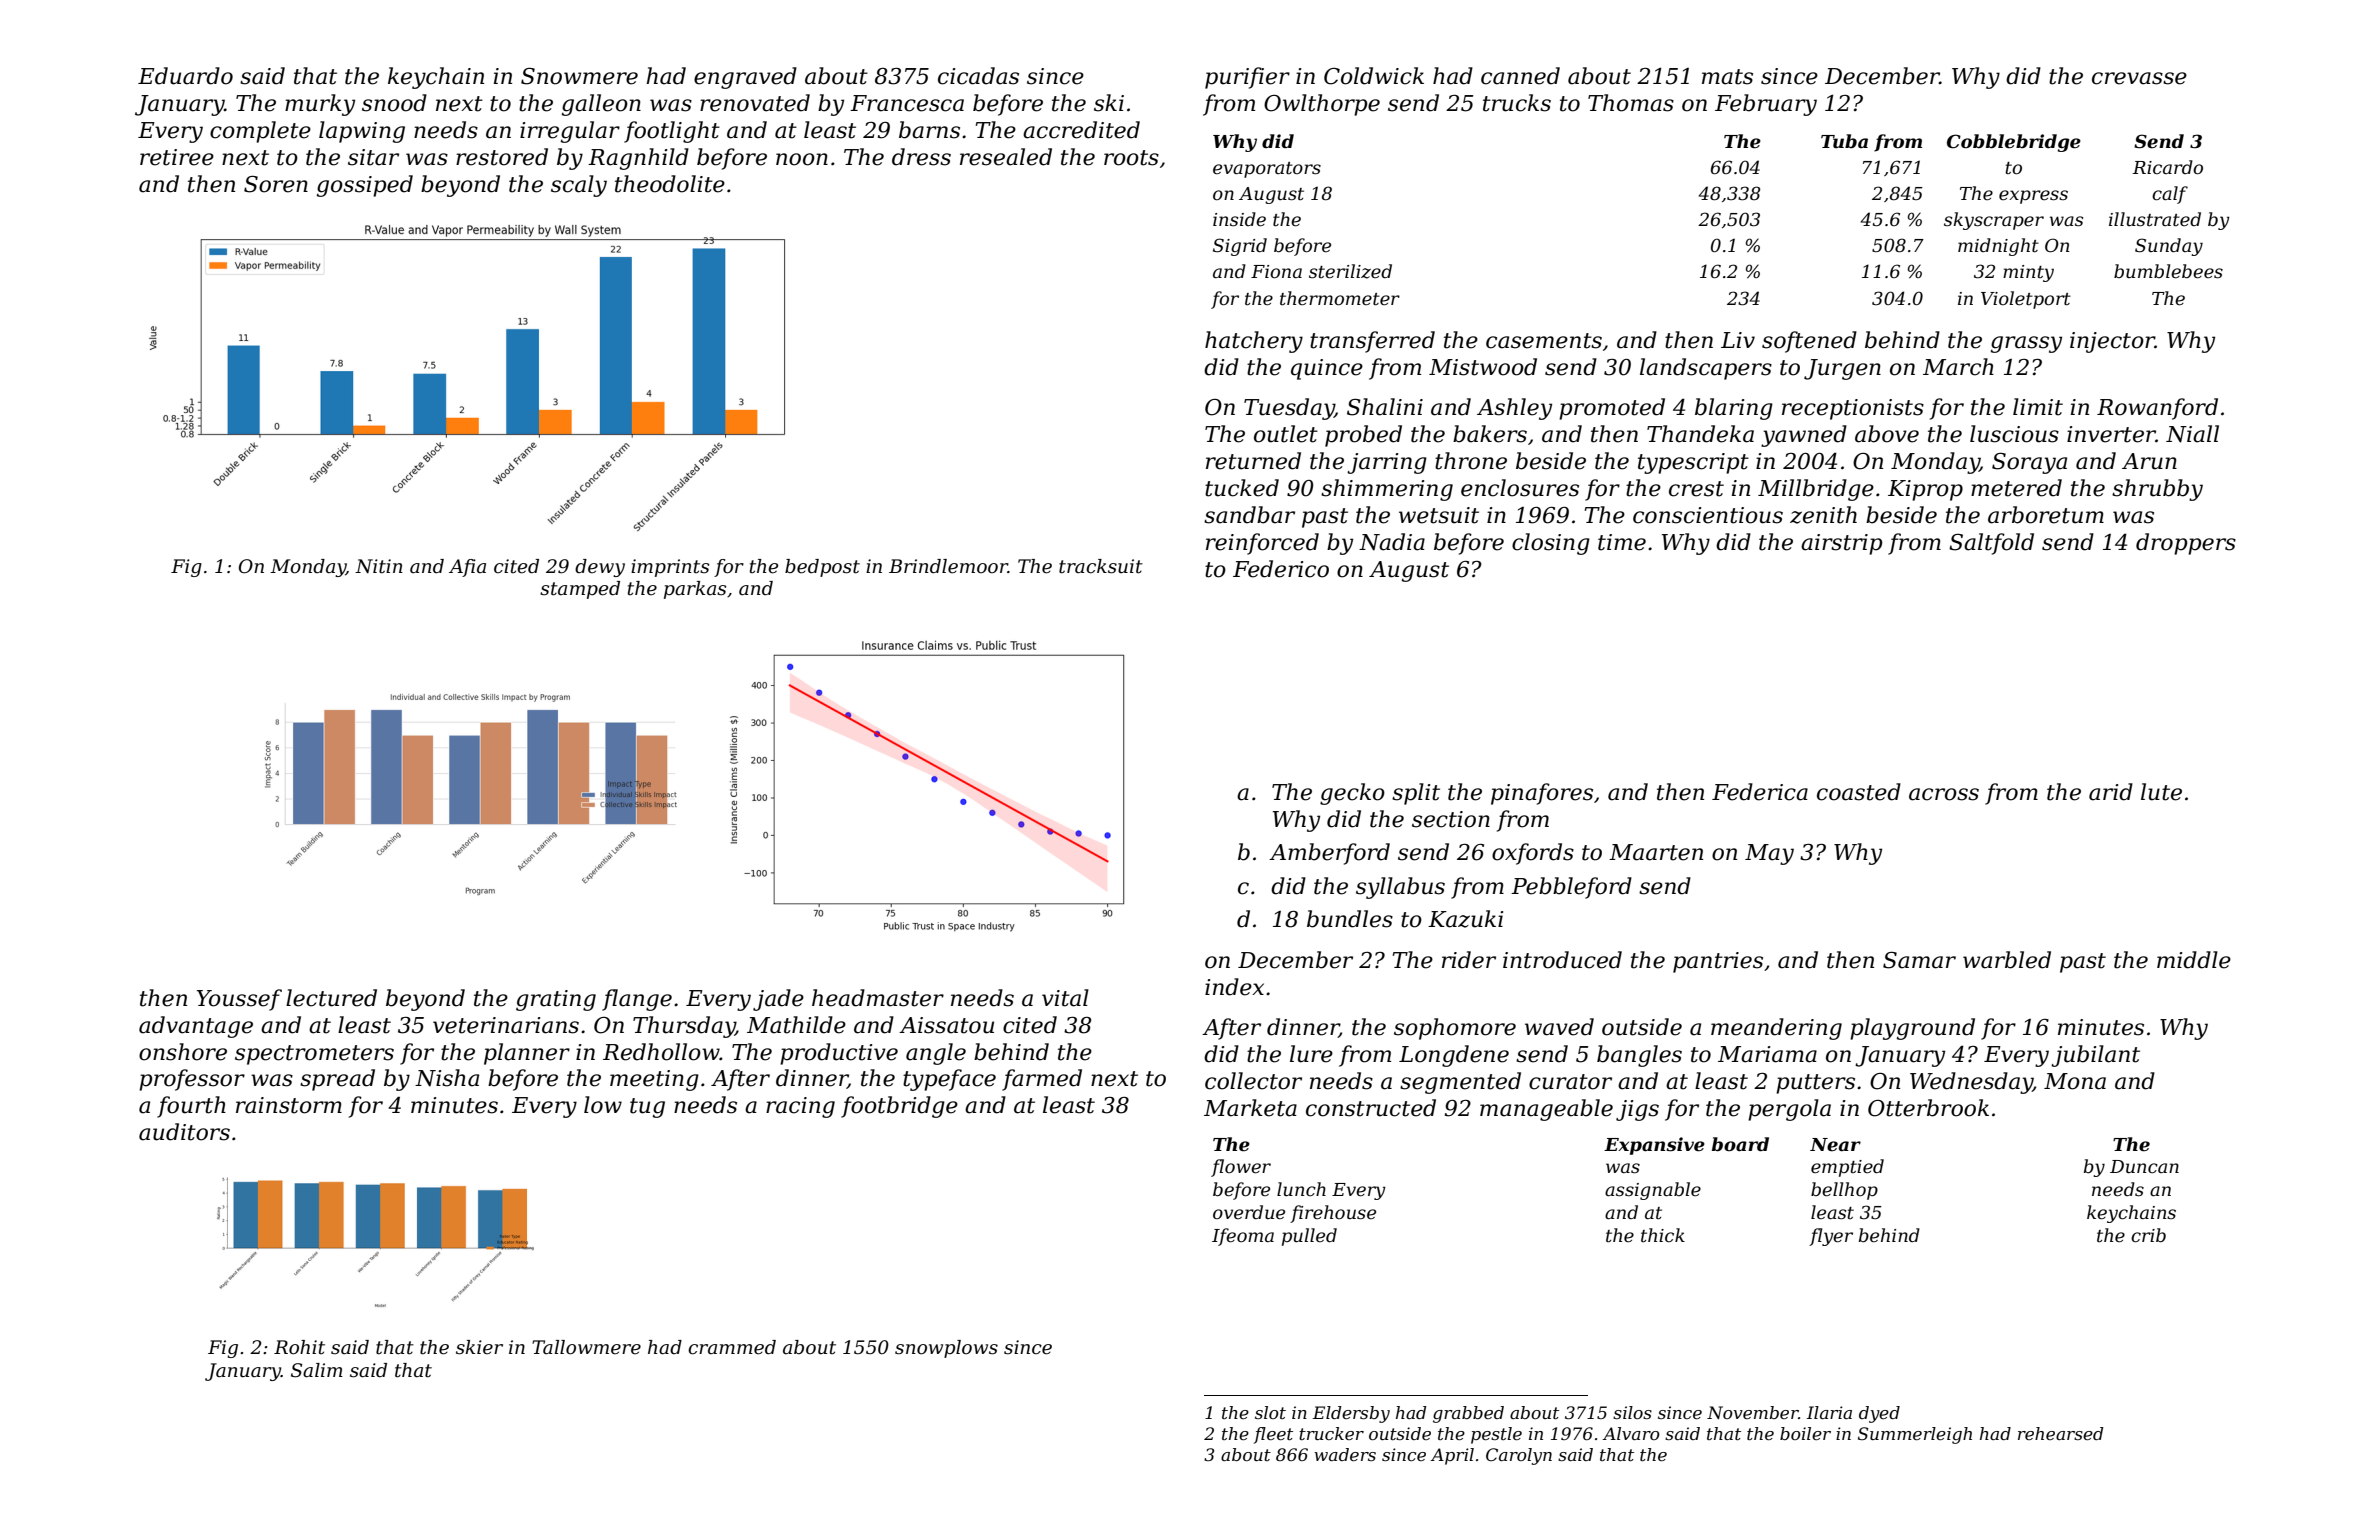 This document has height=1540, width=2380. Describe the element at coordinates (1352, 794) in the document. I see `gecko` at that location.
